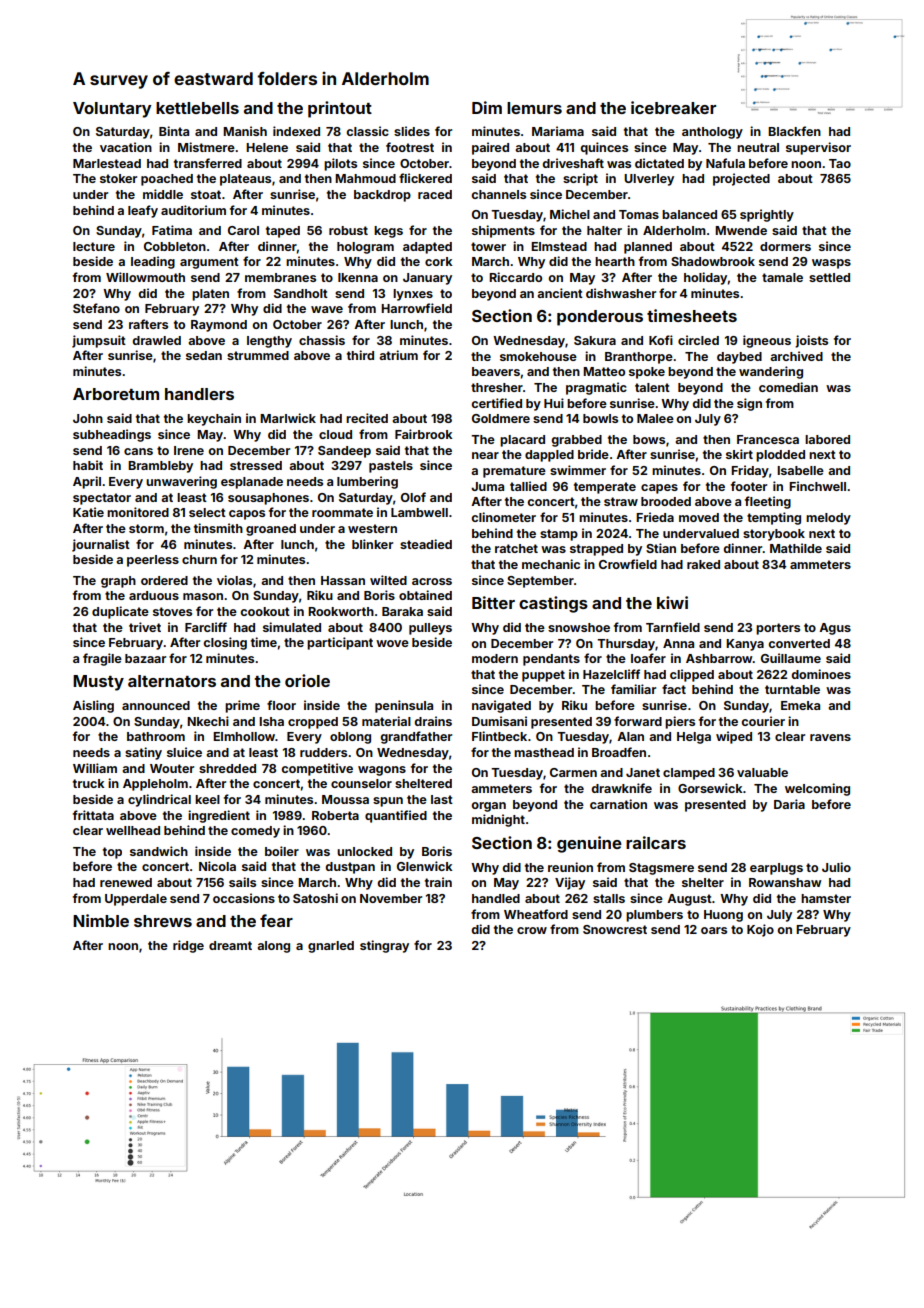 Image resolution: width=924 pixels, height=1308 pixels. I want to click on jumpsuit, so click(99, 341).
